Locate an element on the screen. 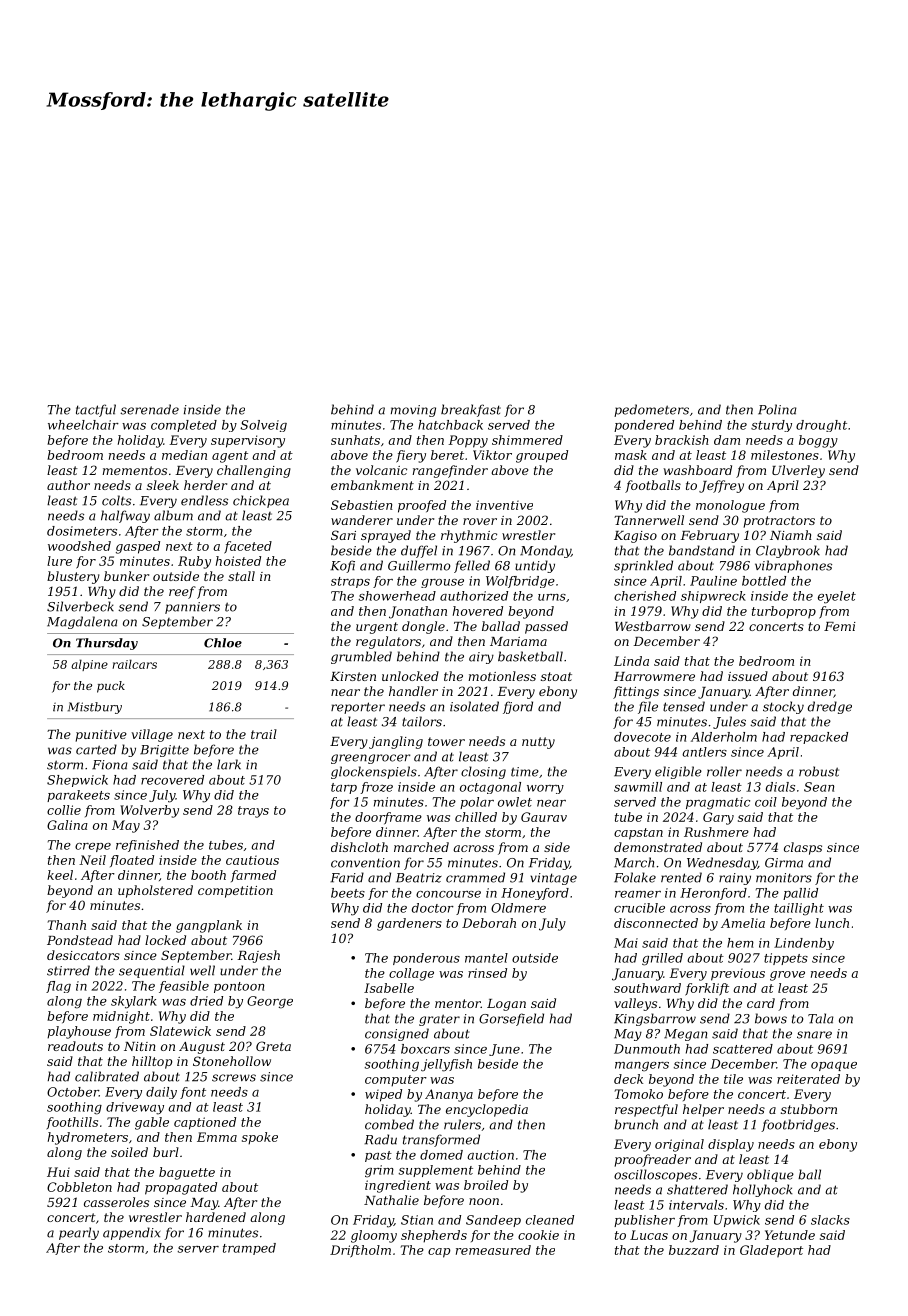  Ulverley is located at coordinates (798, 471).
